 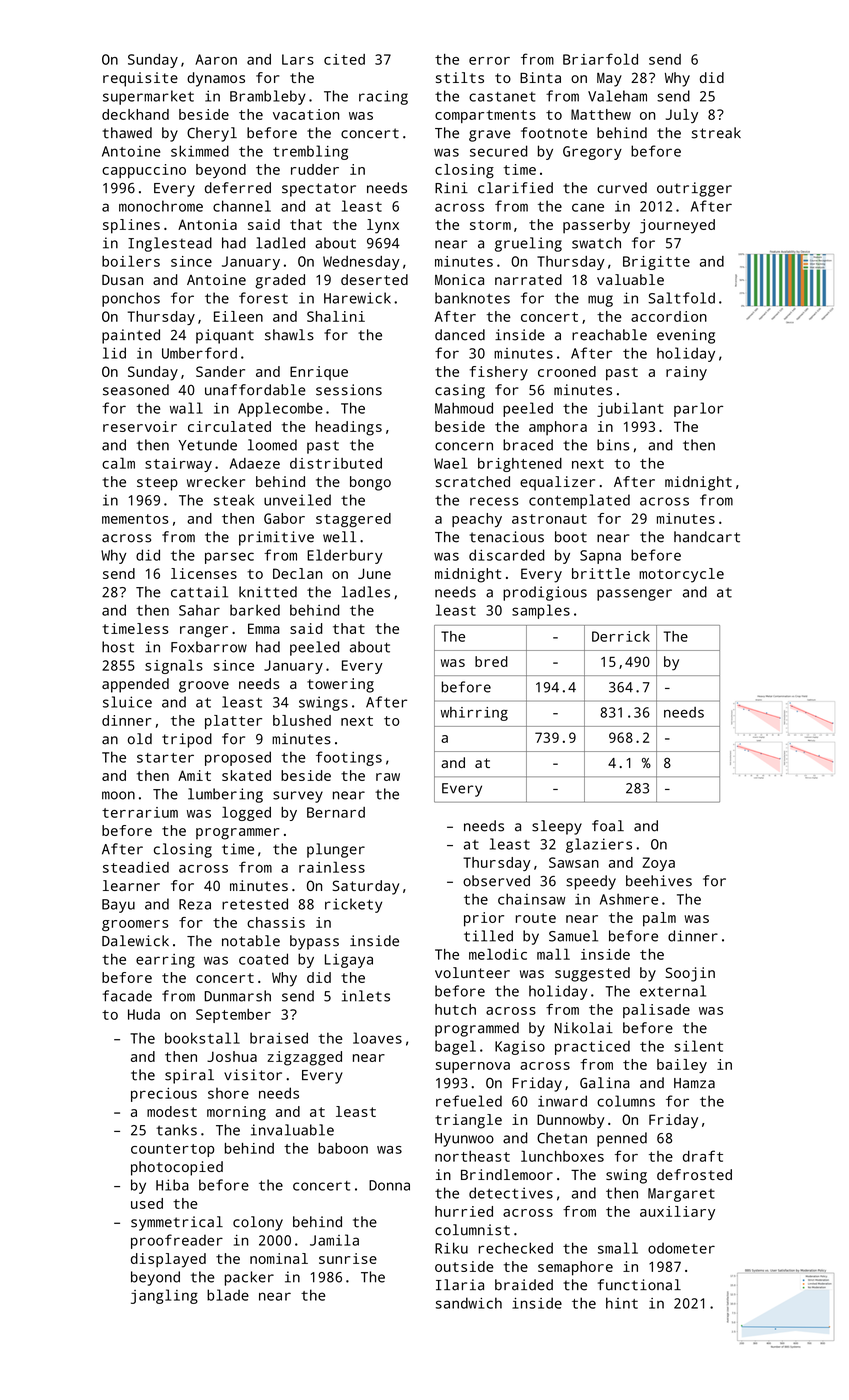 I want to click on rainy, so click(x=686, y=373).
